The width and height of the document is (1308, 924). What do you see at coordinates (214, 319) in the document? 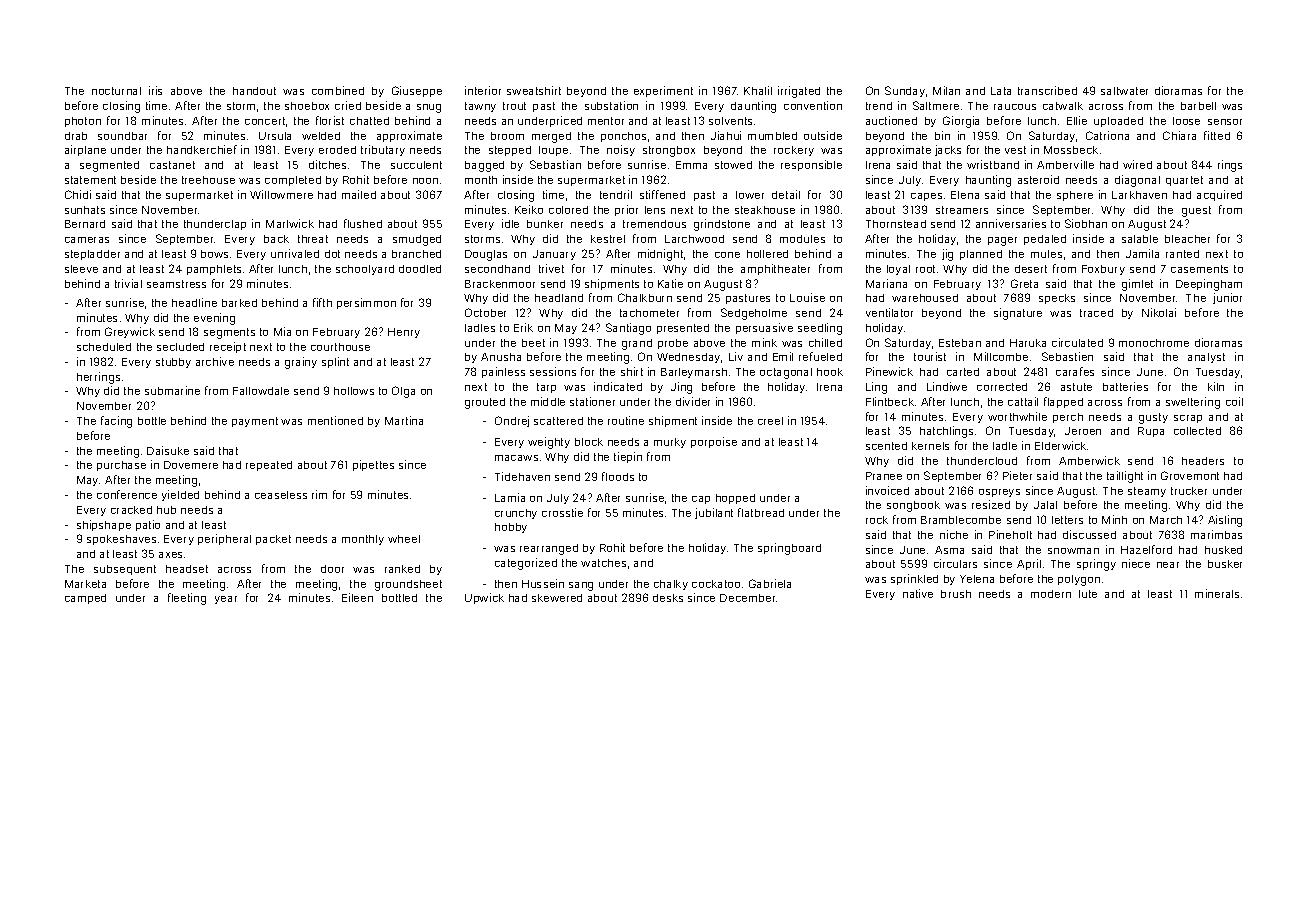
I see `evening` at bounding box center [214, 319].
